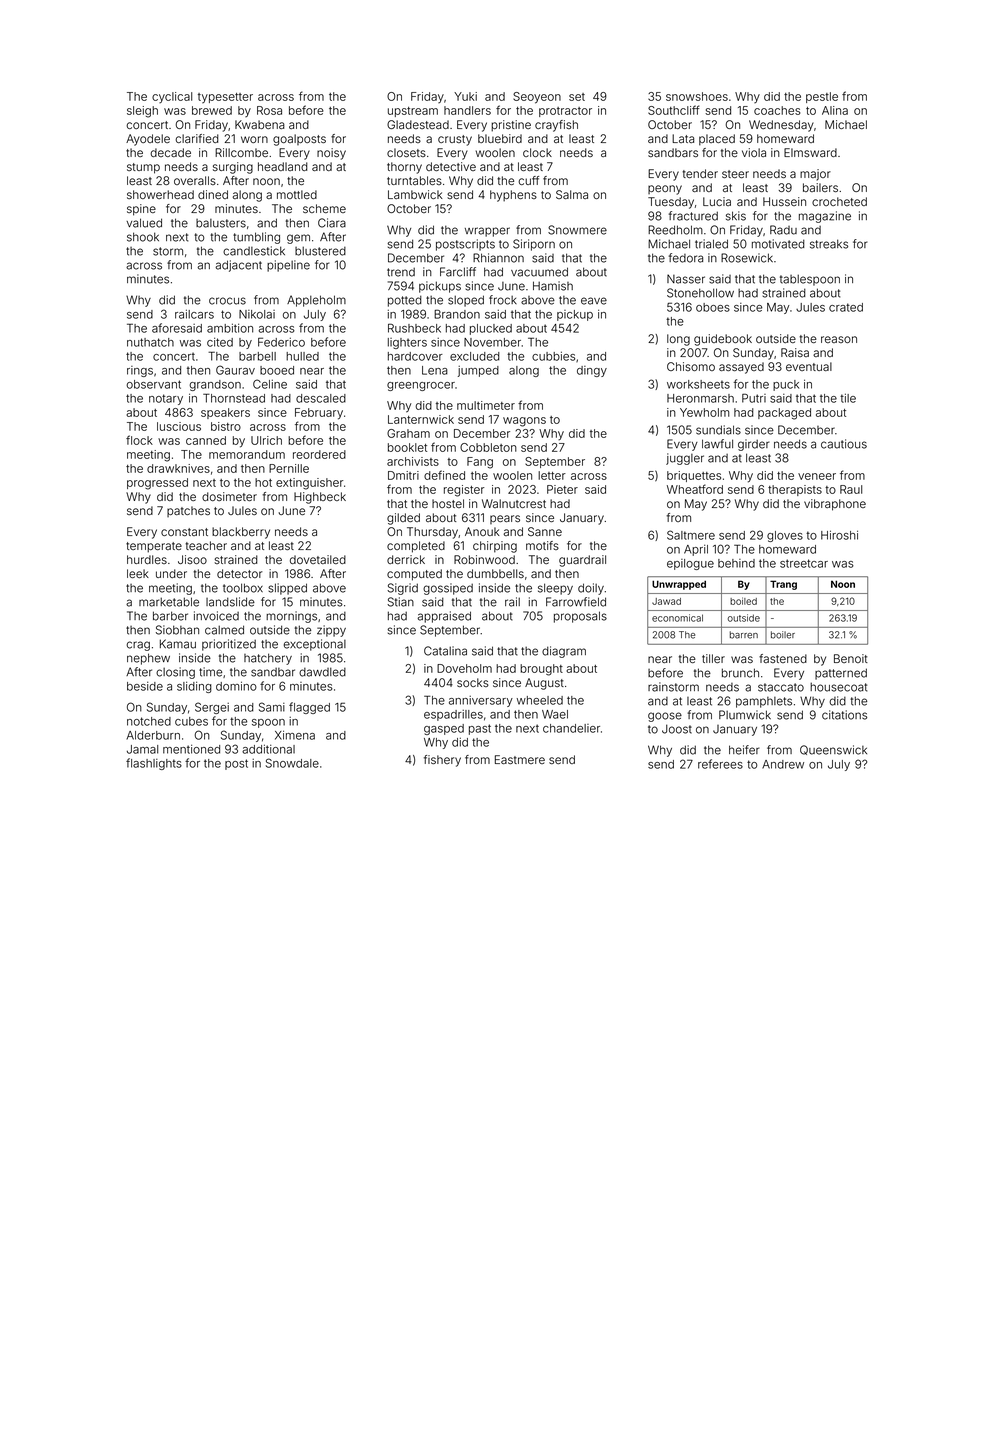 The image size is (994, 1439). Describe the element at coordinates (172, 97) in the page. I see `cyclical` at that location.
